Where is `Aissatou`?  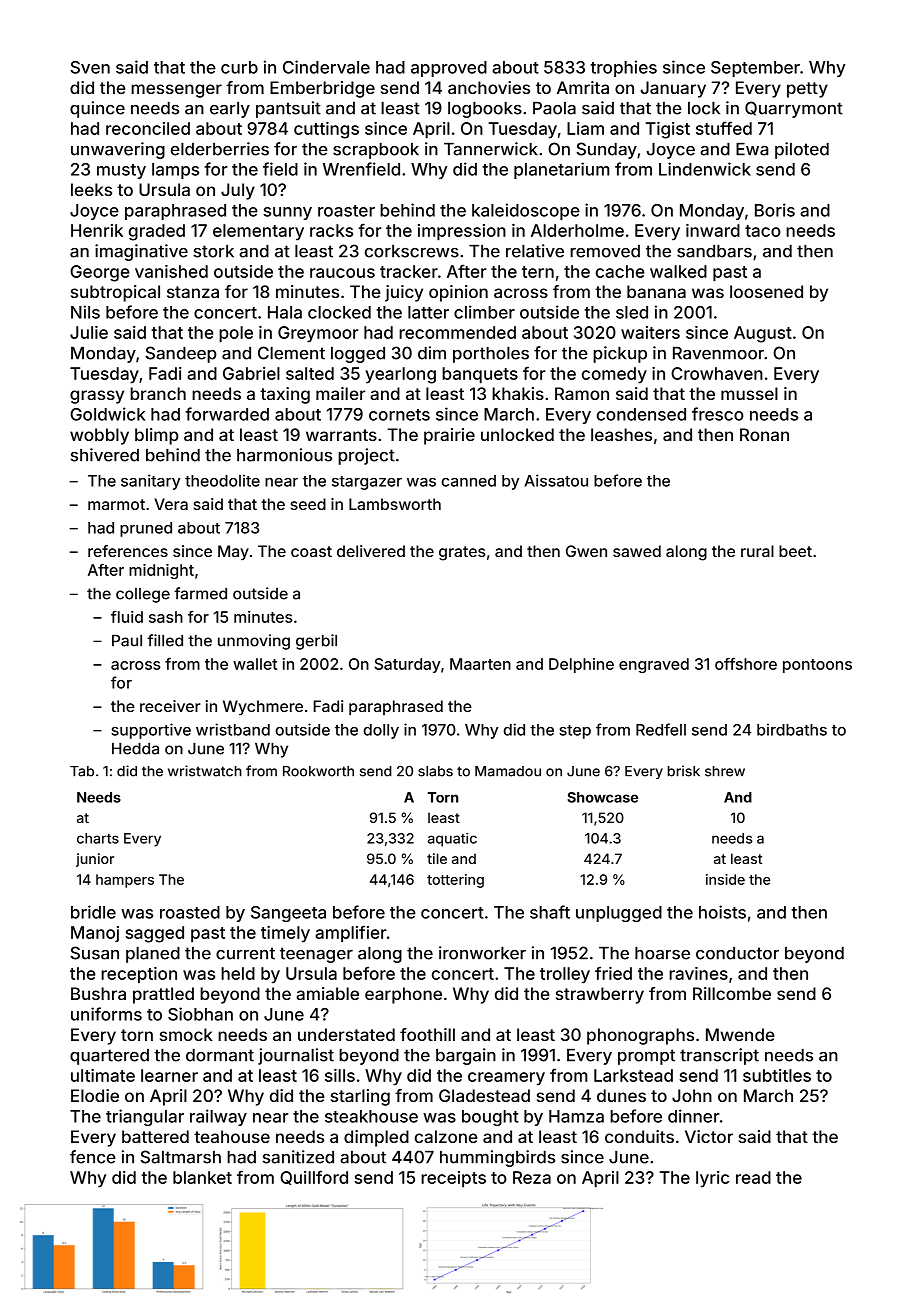 Aissatou is located at coordinates (556, 480).
